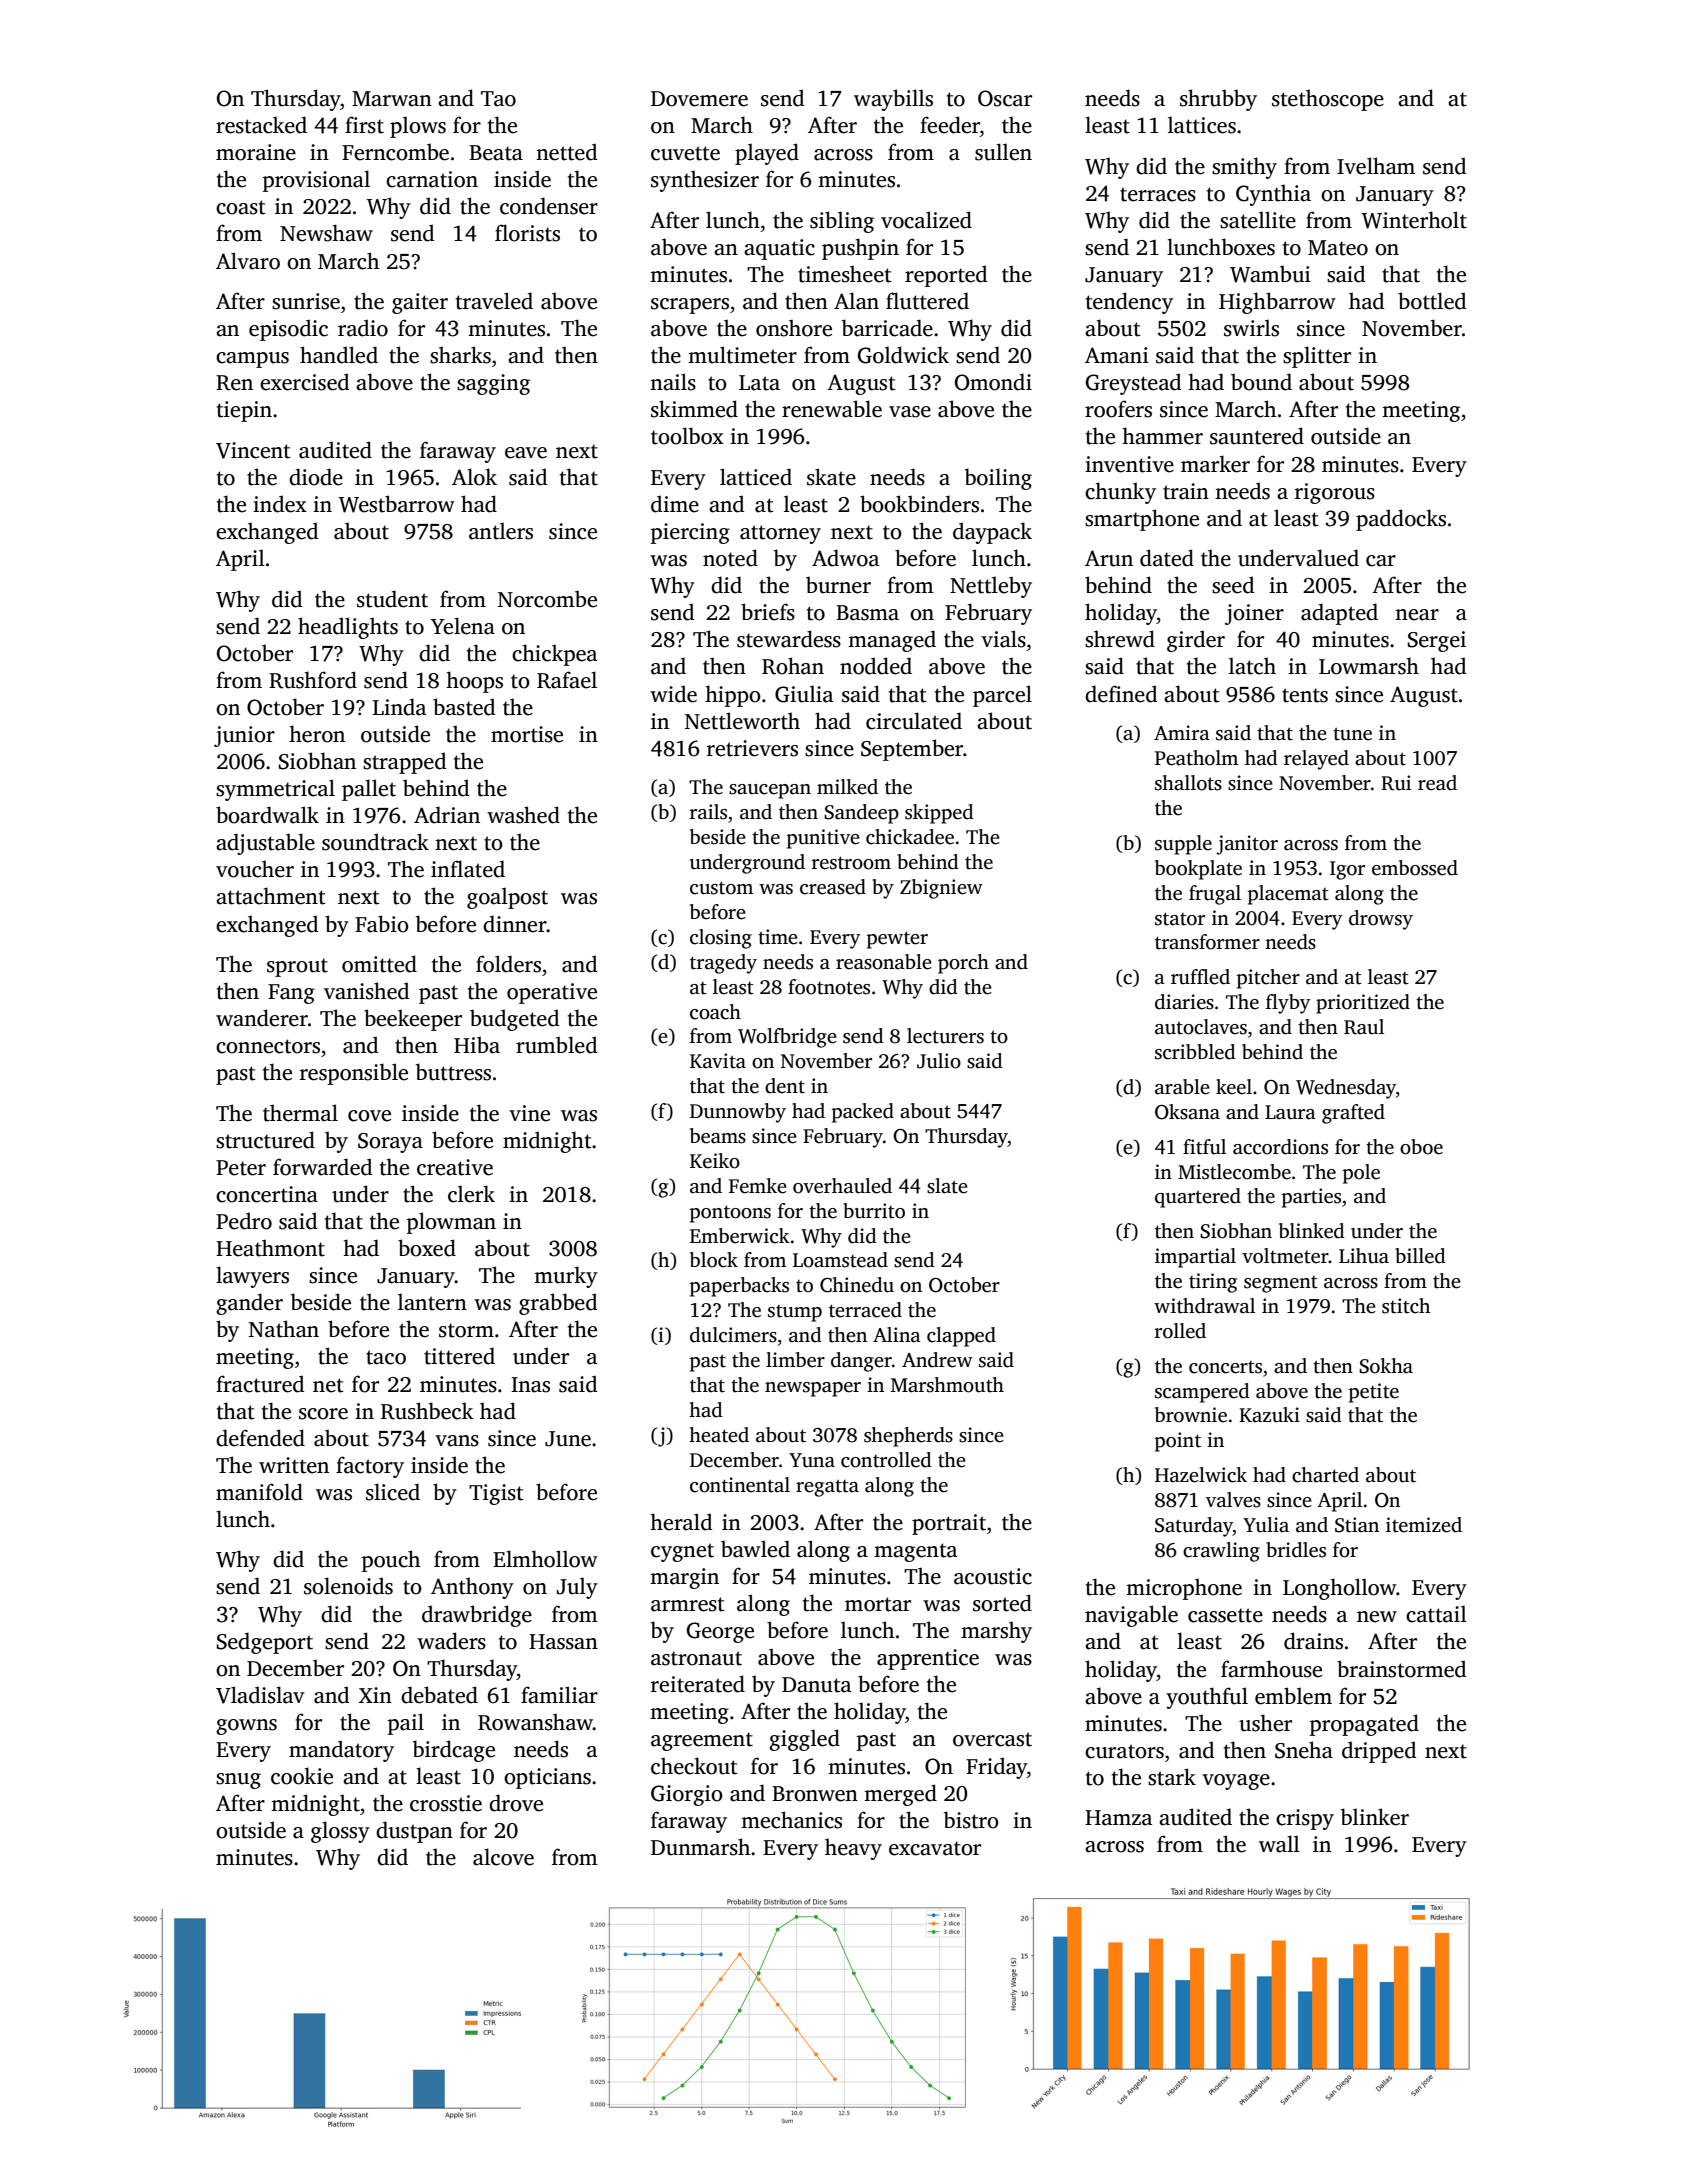 The image size is (1683, 2178). Describe the element at coordinates (928, 1659) in the screenshot. I see `apprentice` at that location.
